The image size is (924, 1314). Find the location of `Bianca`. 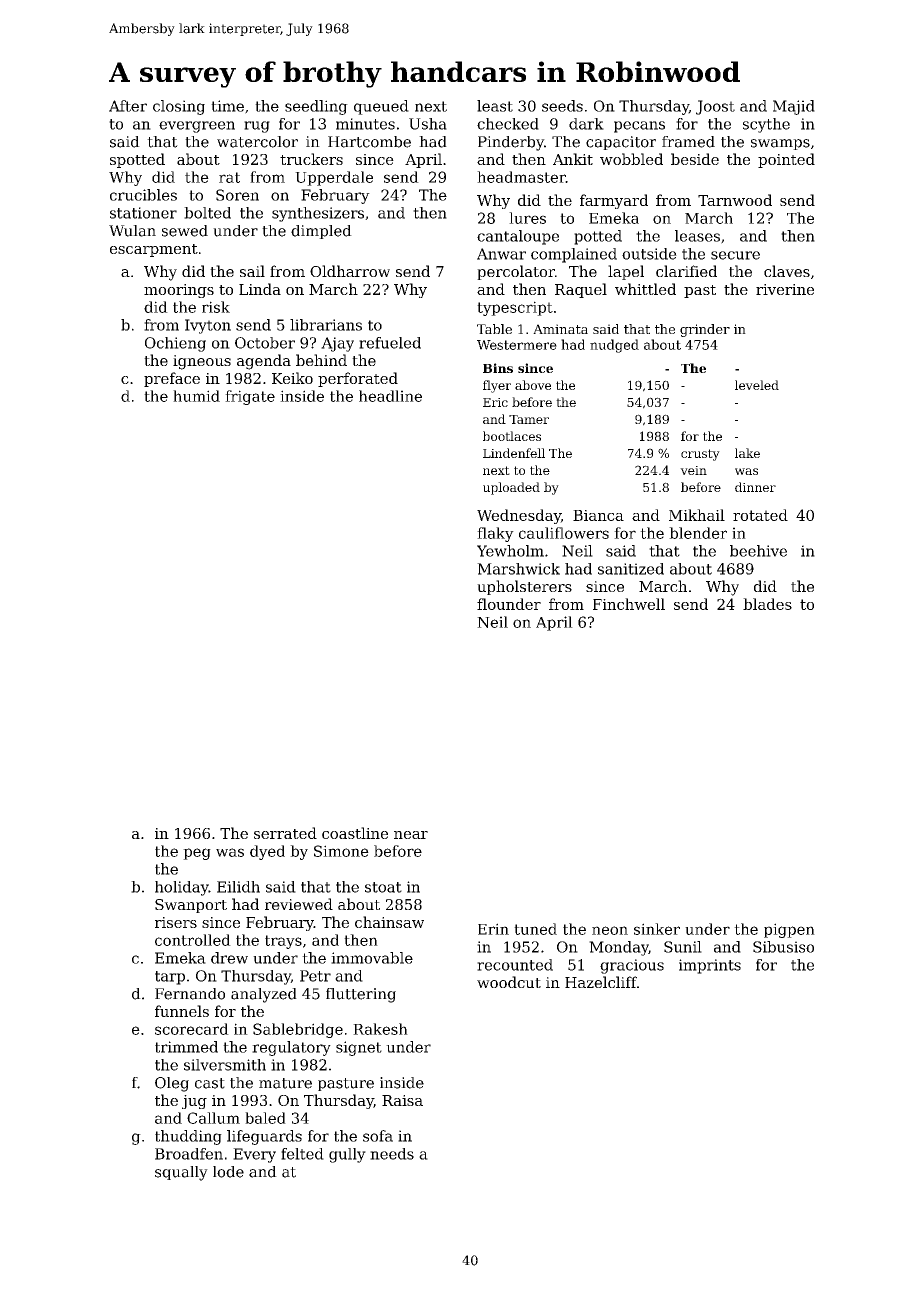

Bianca is located at coordinates (598, 515).
